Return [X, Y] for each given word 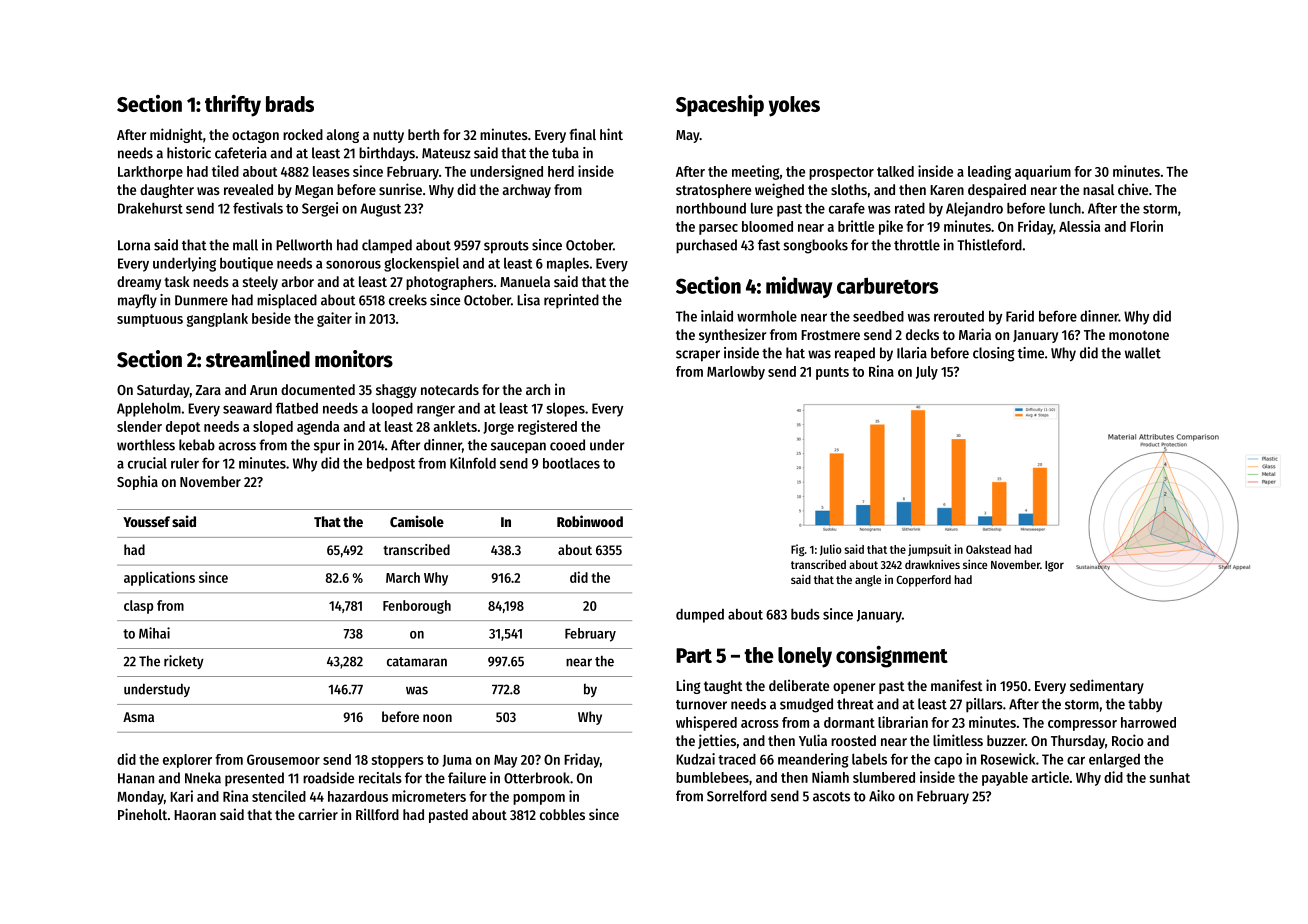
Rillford [377, 814]
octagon [255, 136]
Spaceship [720, 106]
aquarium [1043, 172]
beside [271, 318]
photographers [449, 283]
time [1031, 353]
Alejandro [974, 209]
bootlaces [571, 463]
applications [159, 578]
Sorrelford [737, 796]
